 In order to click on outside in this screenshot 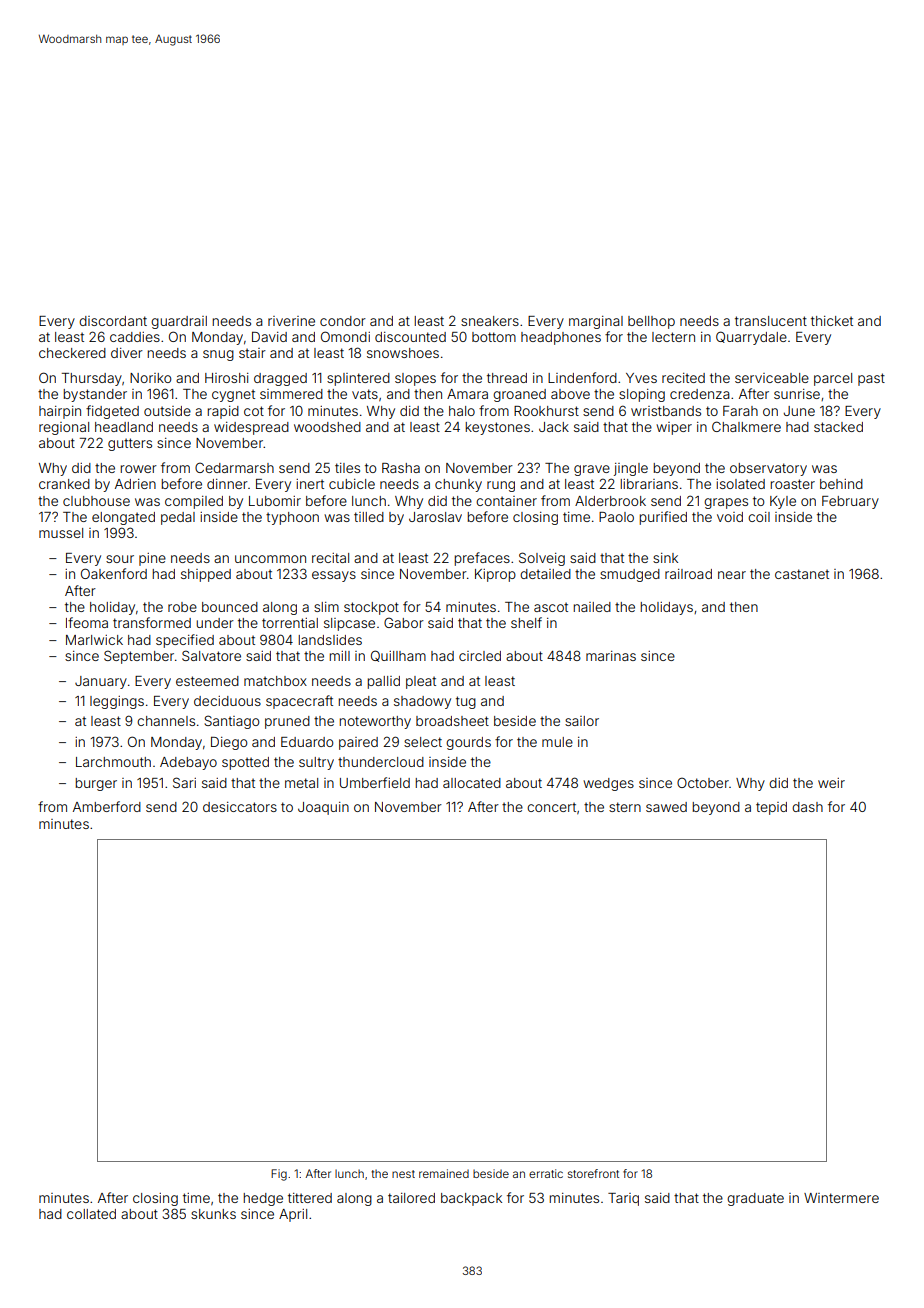, I will do `click(167, 411)`.
